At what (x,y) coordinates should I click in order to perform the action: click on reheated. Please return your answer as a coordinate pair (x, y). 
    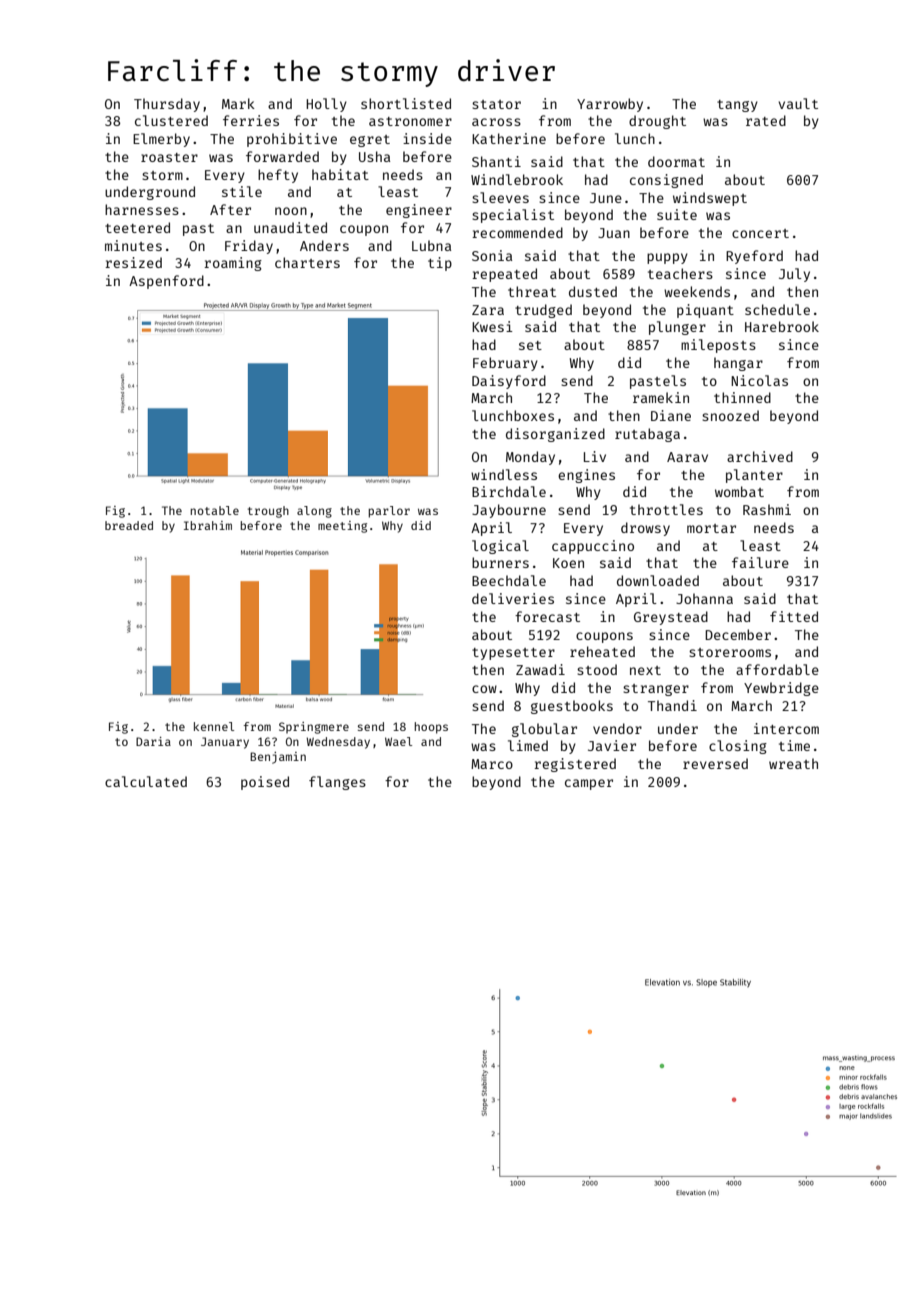
    Looking at the image, I should click on (602, 651).
